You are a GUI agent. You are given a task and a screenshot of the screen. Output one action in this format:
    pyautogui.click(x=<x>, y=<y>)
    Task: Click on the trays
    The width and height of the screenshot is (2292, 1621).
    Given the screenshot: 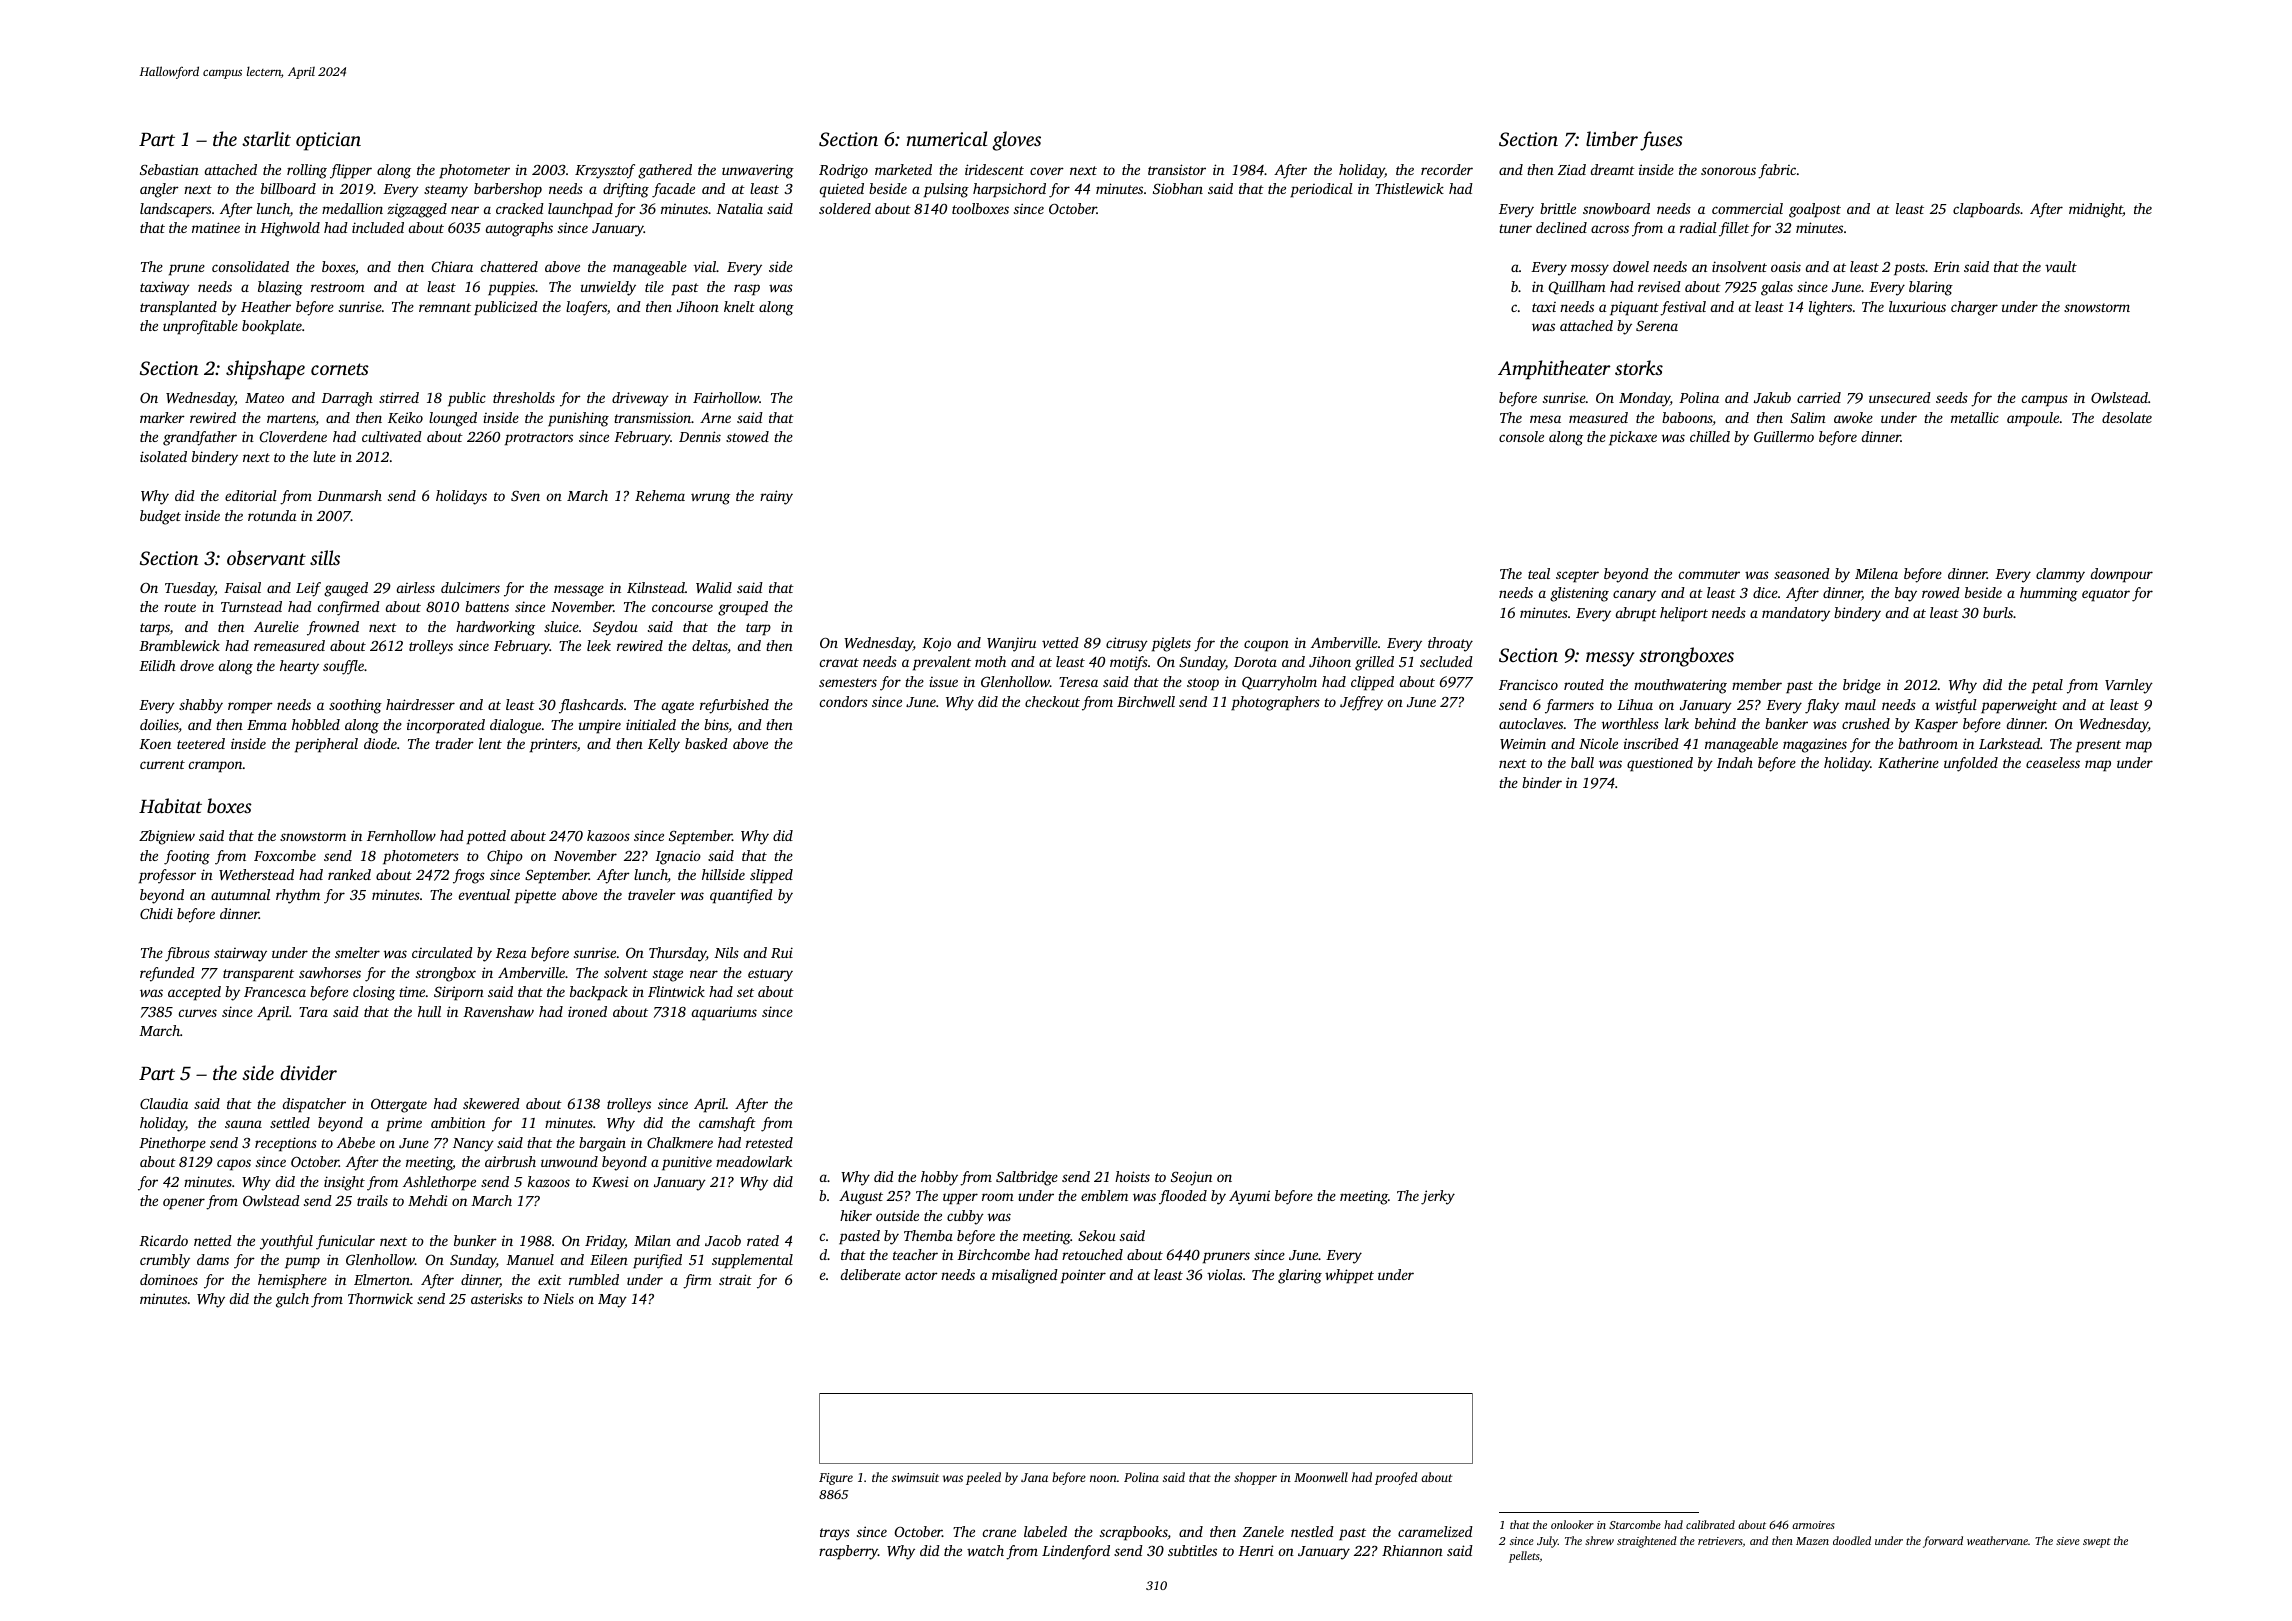 What is the action you would take?
    pyautogui.click(x=835, y=1534)
